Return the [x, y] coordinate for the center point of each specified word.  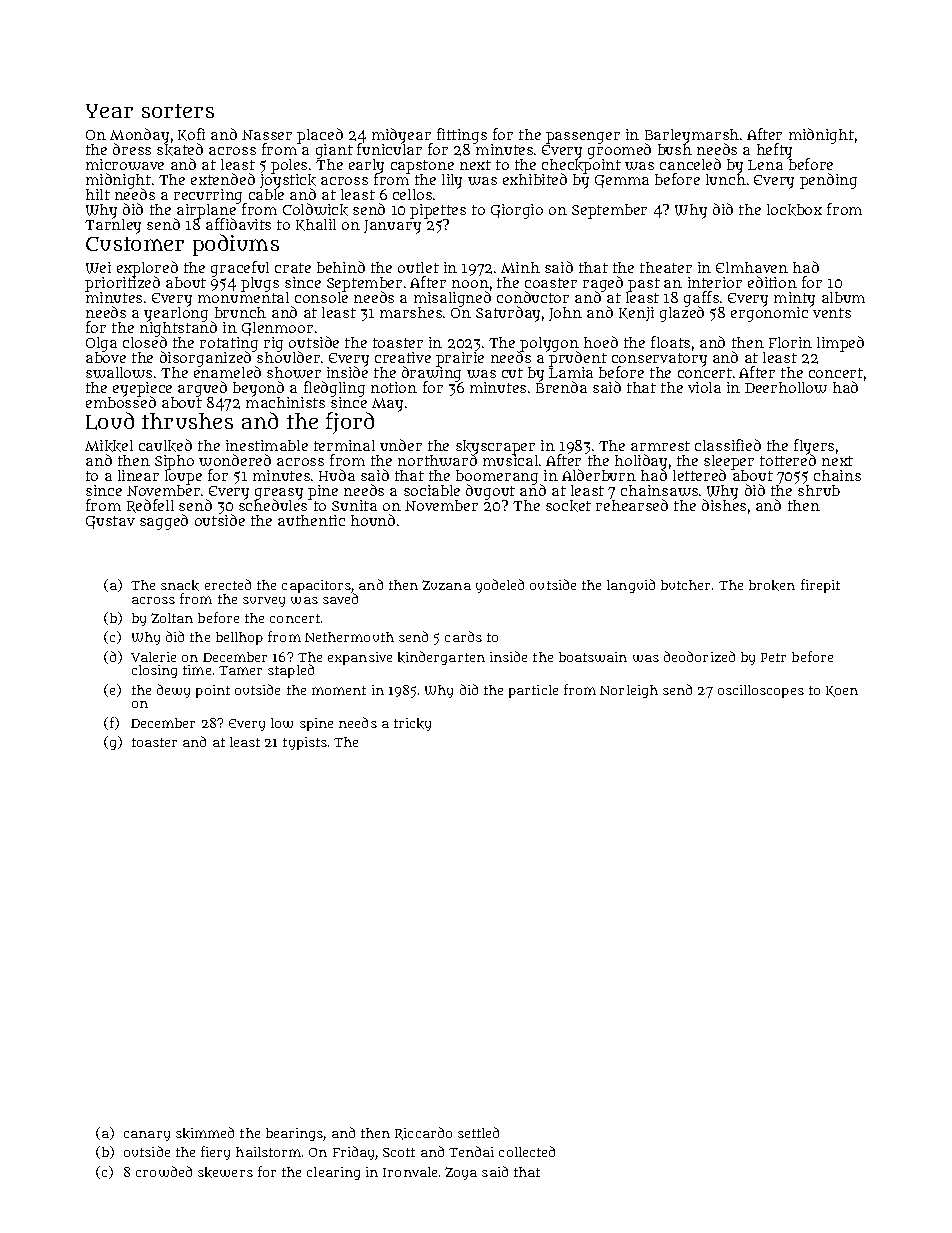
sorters [178, 111]
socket [568, 506]
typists [305, 743]
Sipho [174, 463]
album [843, 297]
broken [772, 585]
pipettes [438, 211]
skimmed [205, 1133]
